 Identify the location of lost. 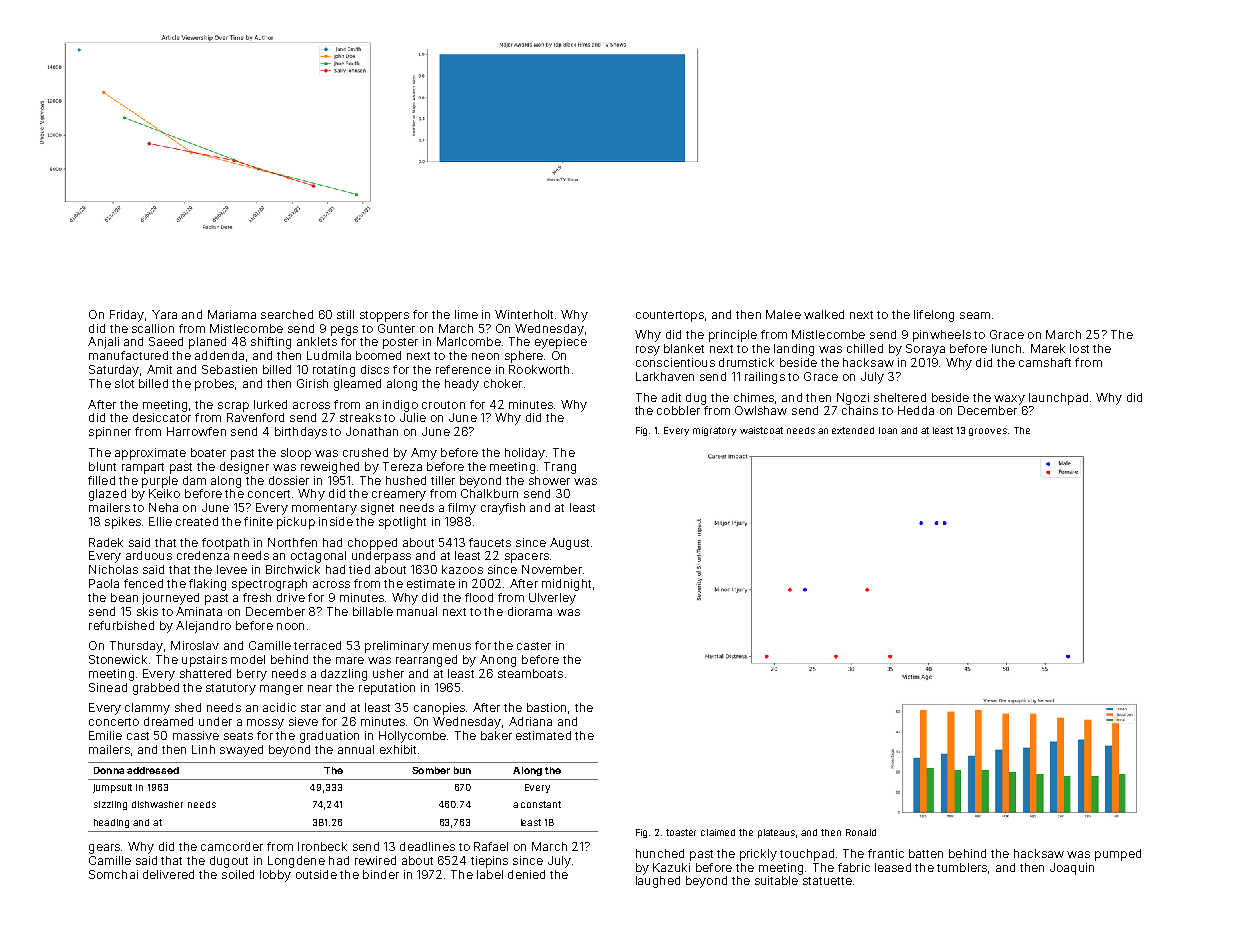
(1079, 348).
